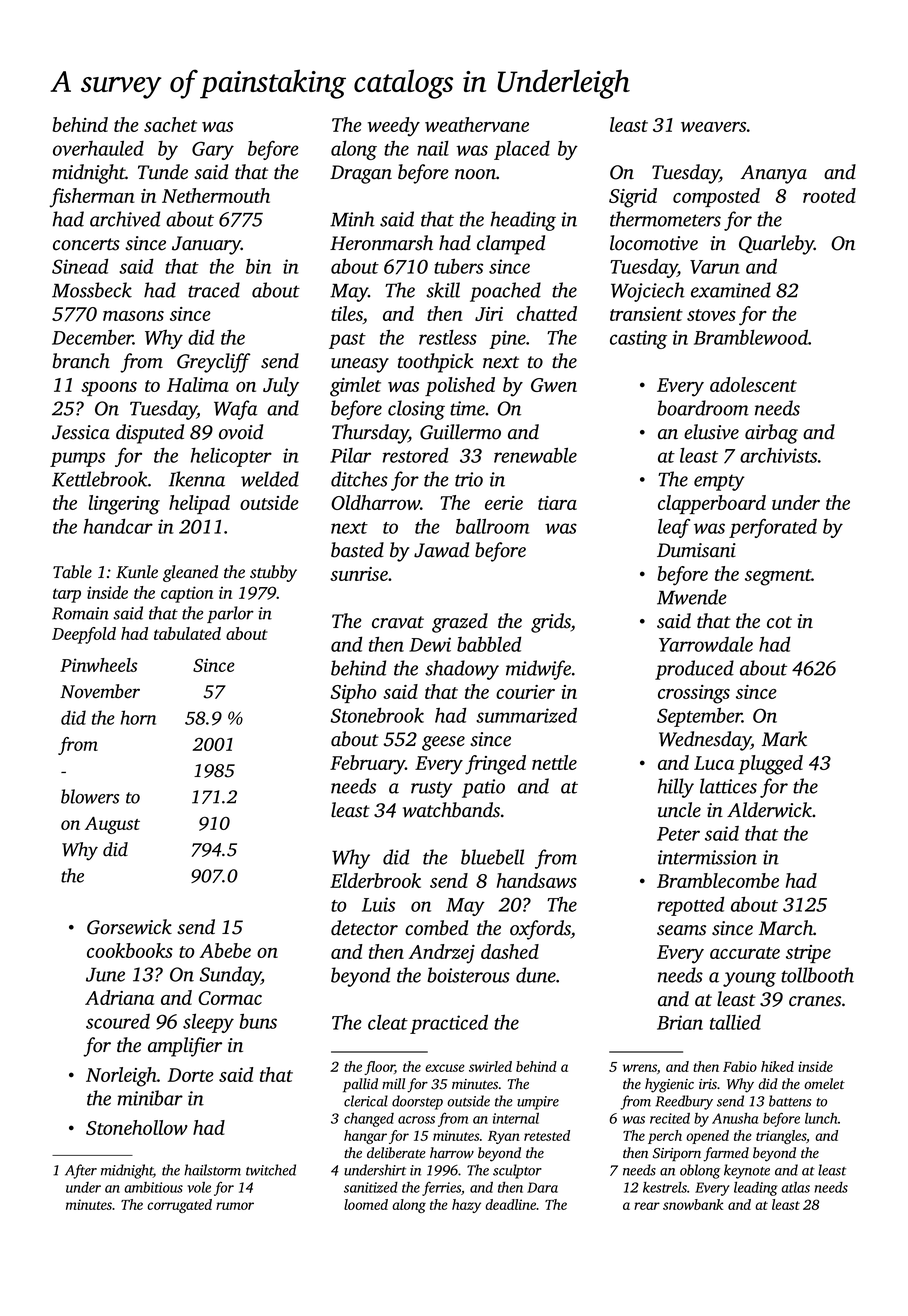 The image size is (908, 1316). Describe the element at coordinates (458, 266) in the image. I see `tubers` at that location.
